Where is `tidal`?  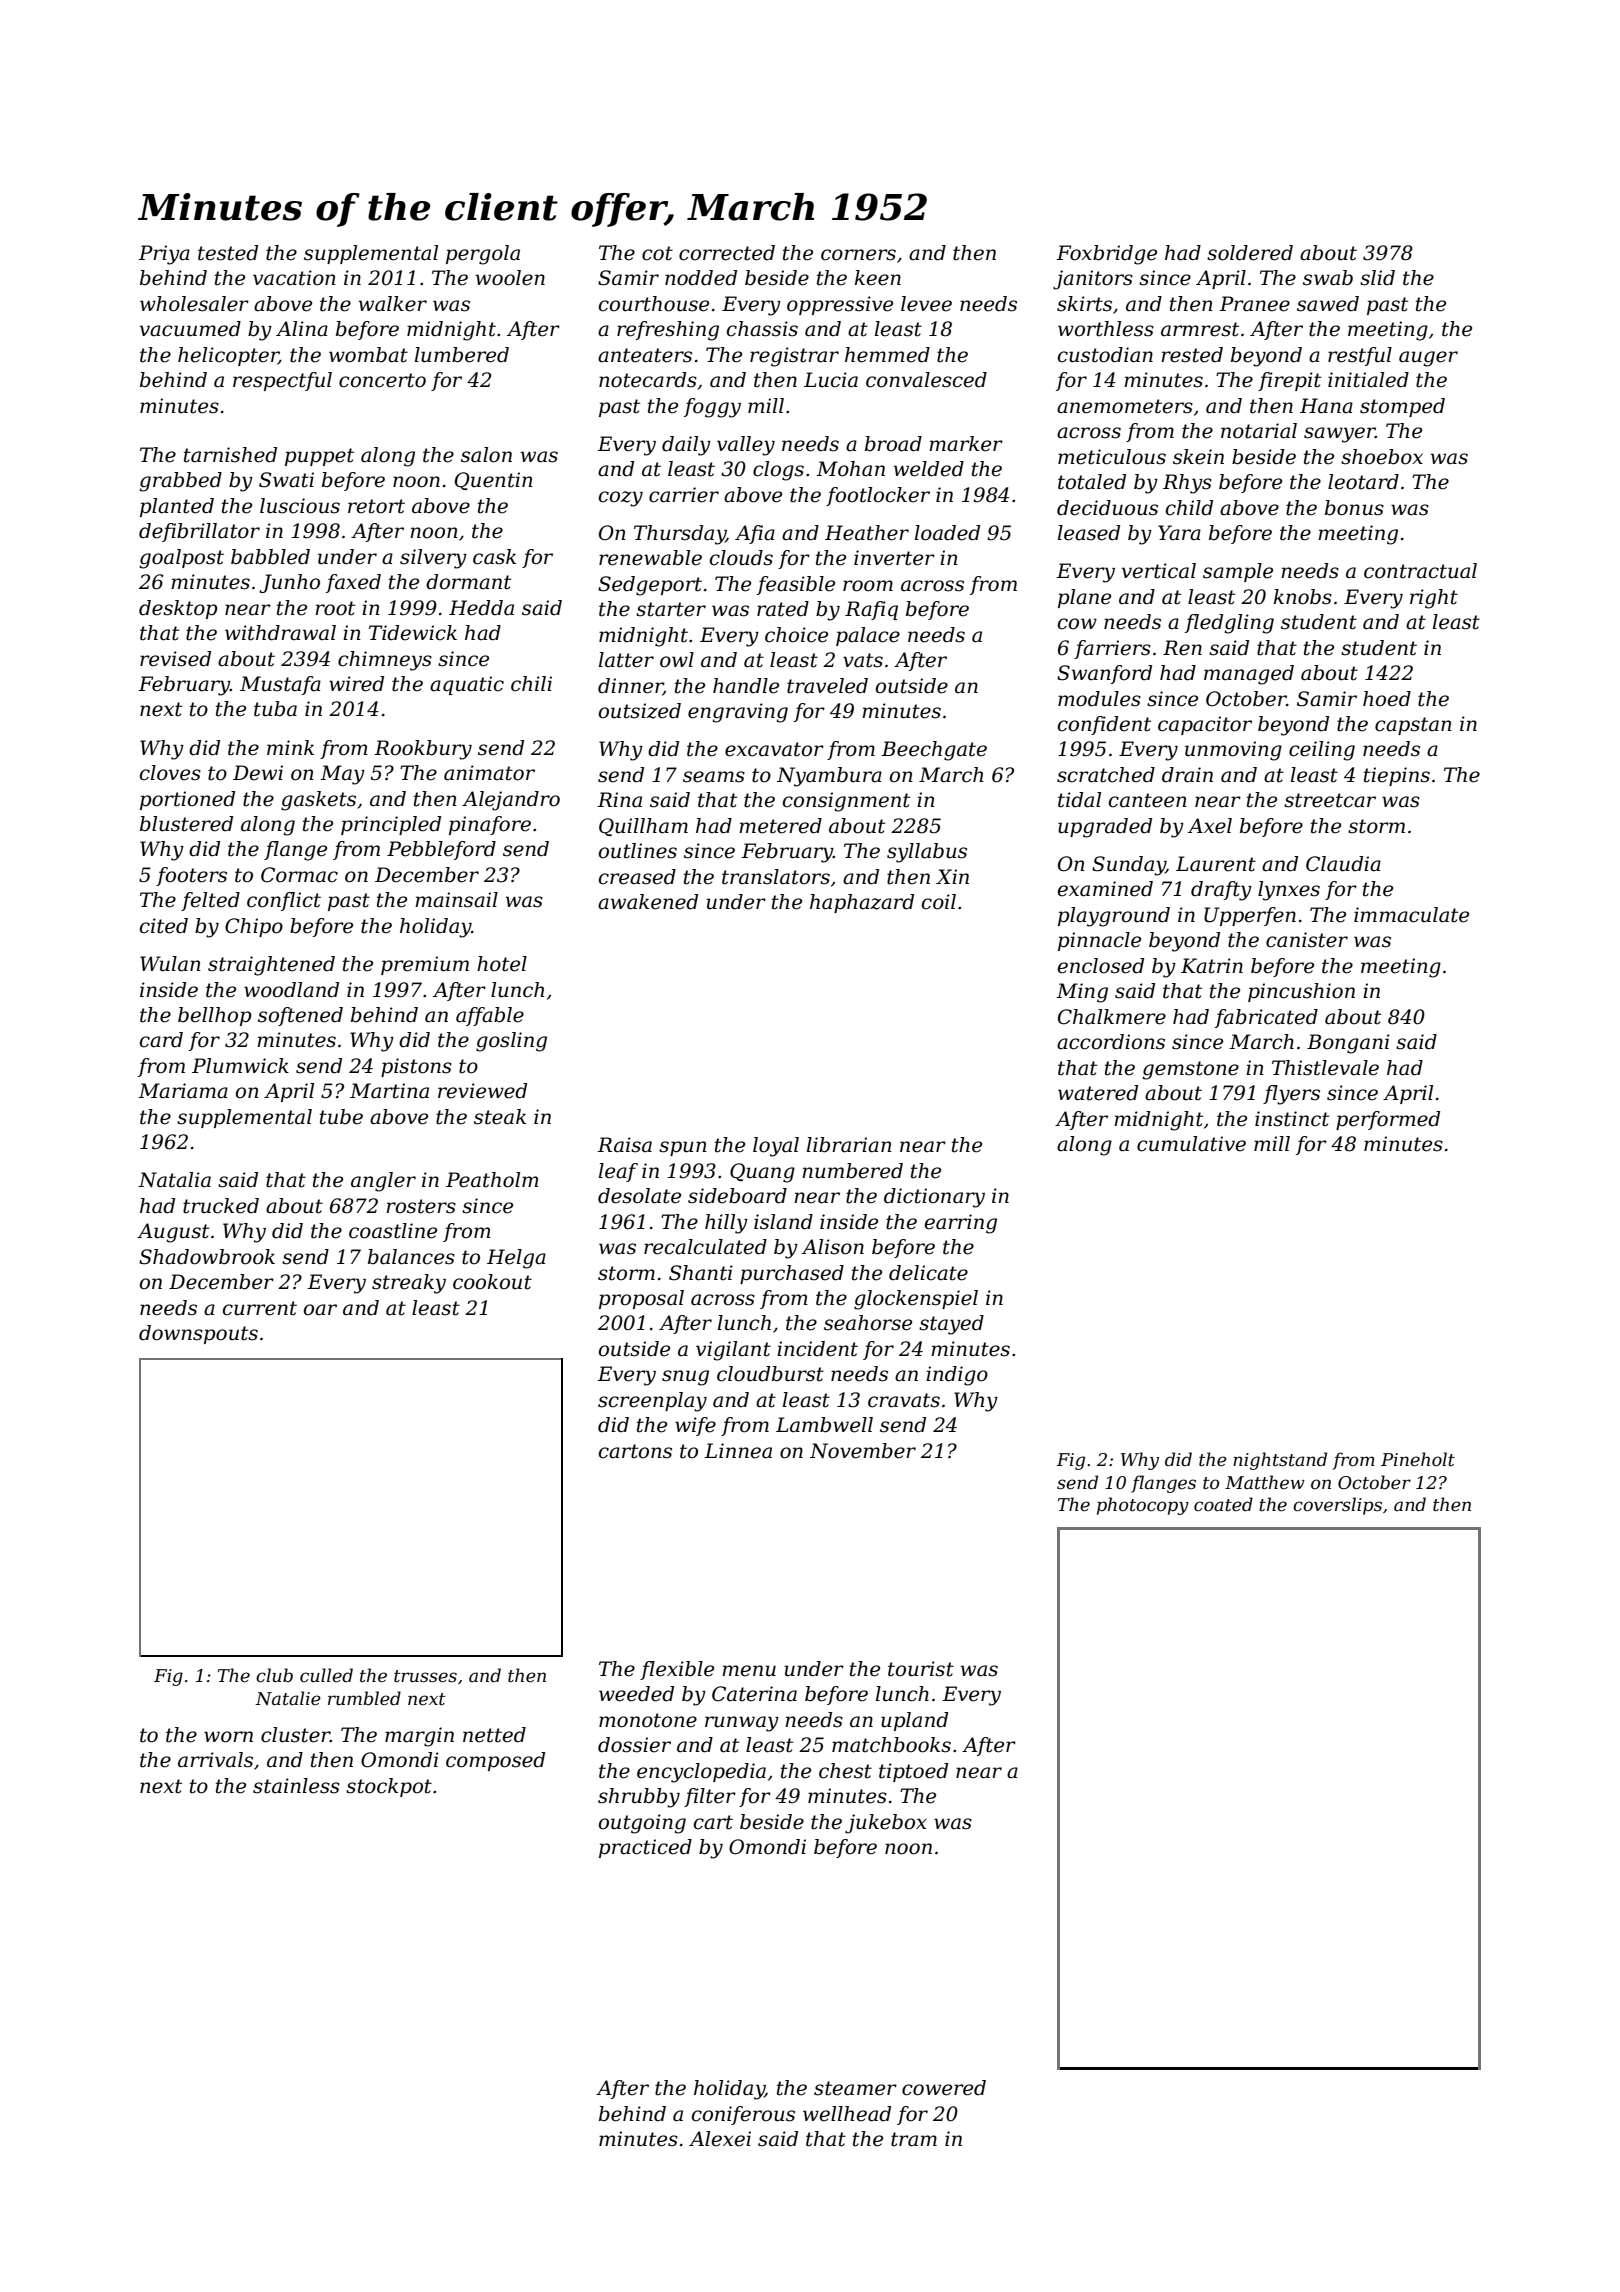 tidal is located at coordinates (1079, 800).
